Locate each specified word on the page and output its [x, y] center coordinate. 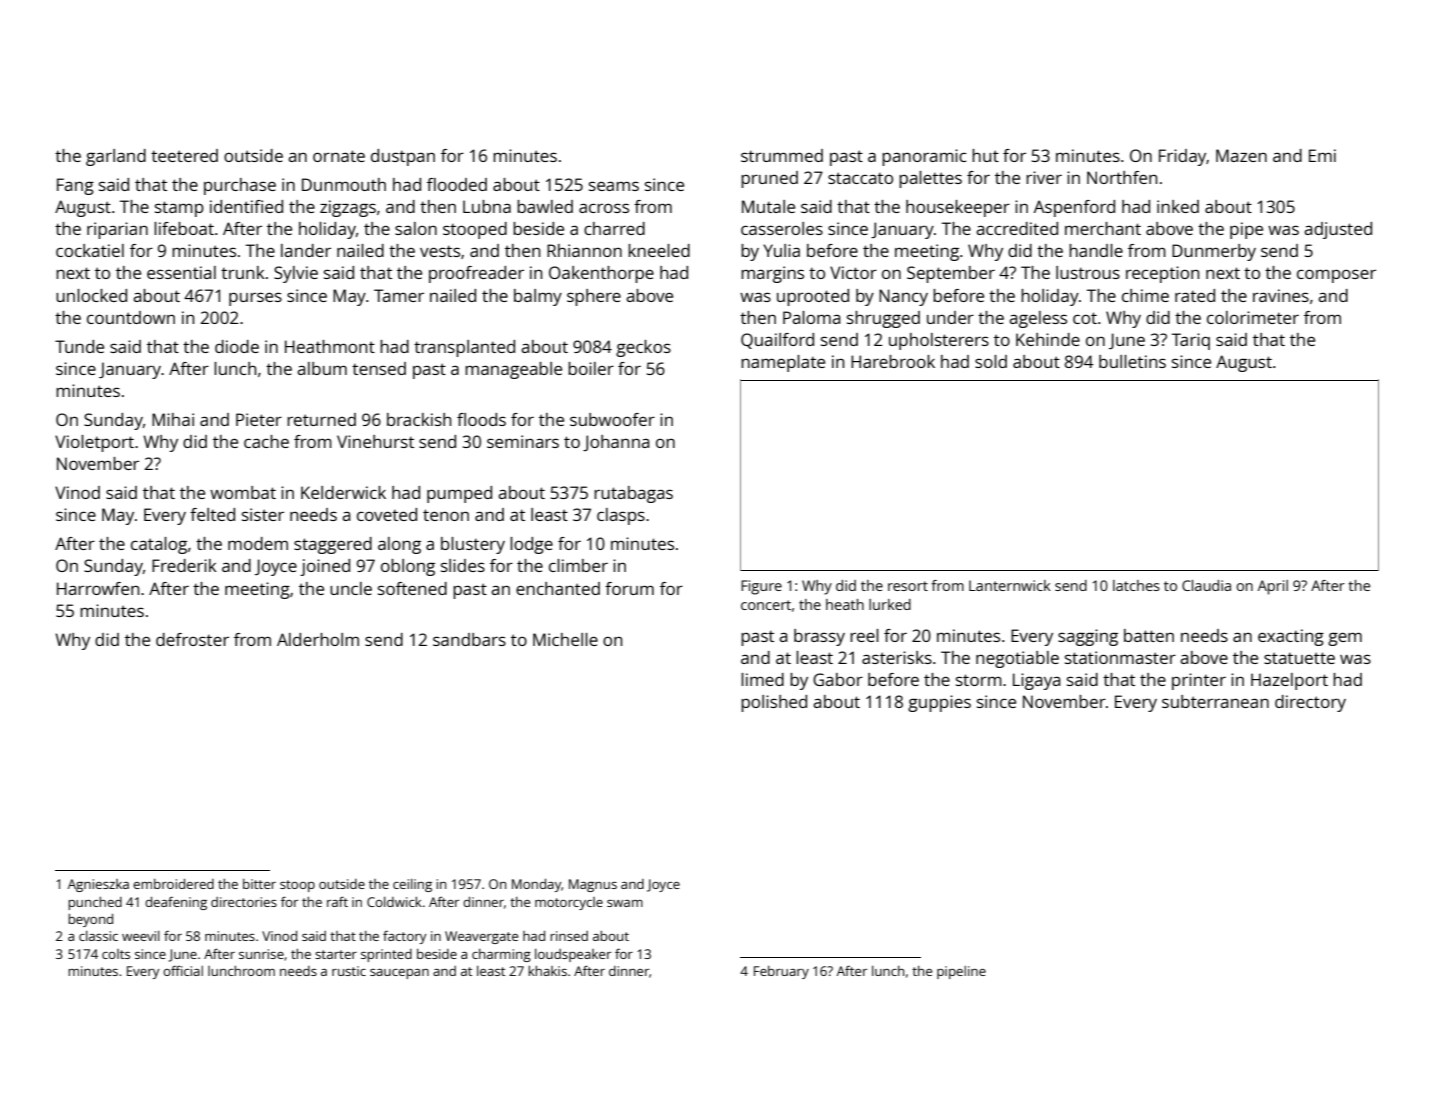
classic [98, 936]
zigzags [348, 208]
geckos [643, 348]
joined [325, 567]
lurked [890, 604]
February [781, 972]
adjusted [1338, 230]
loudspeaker [573, 955]
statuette [1299, 658]
